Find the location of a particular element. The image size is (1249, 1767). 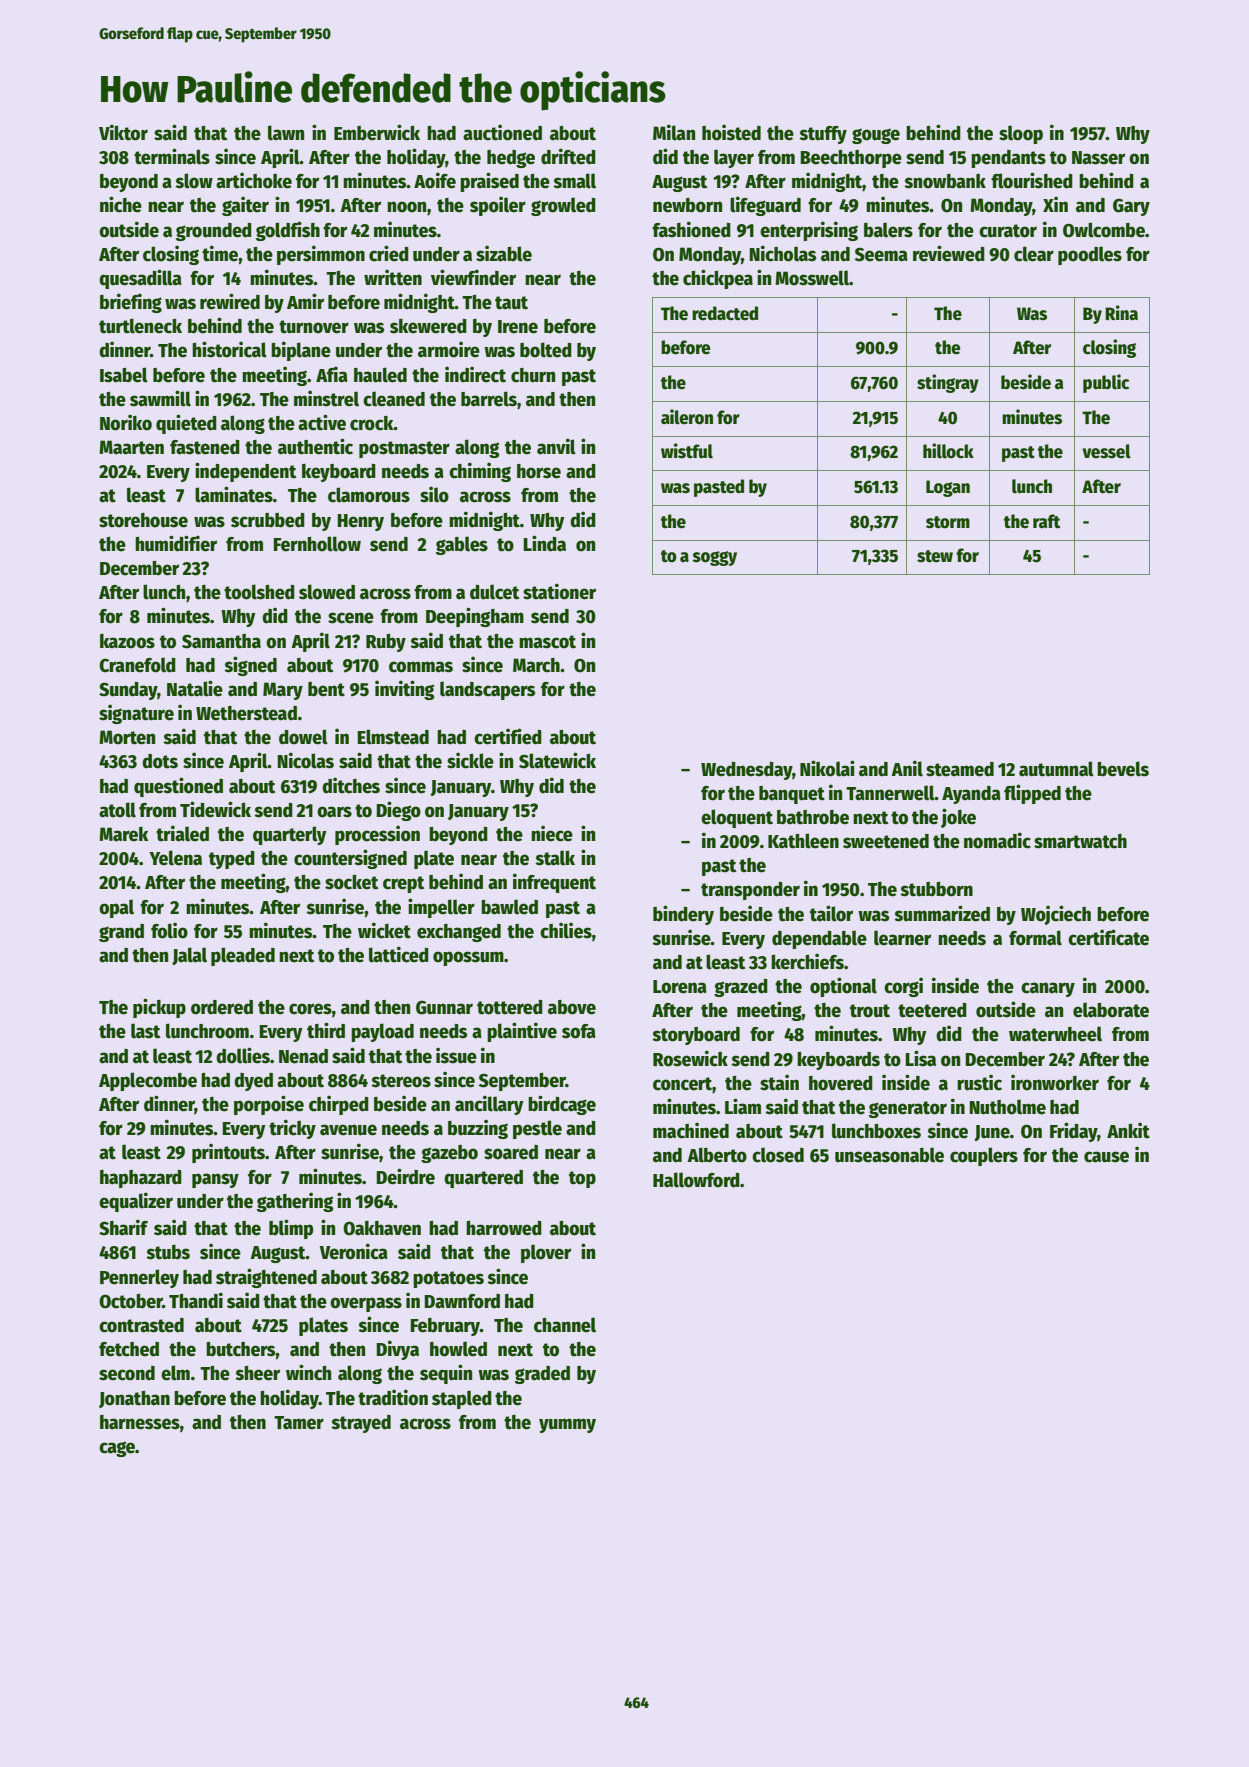

auctioned is located at coordinates (502, 132).
